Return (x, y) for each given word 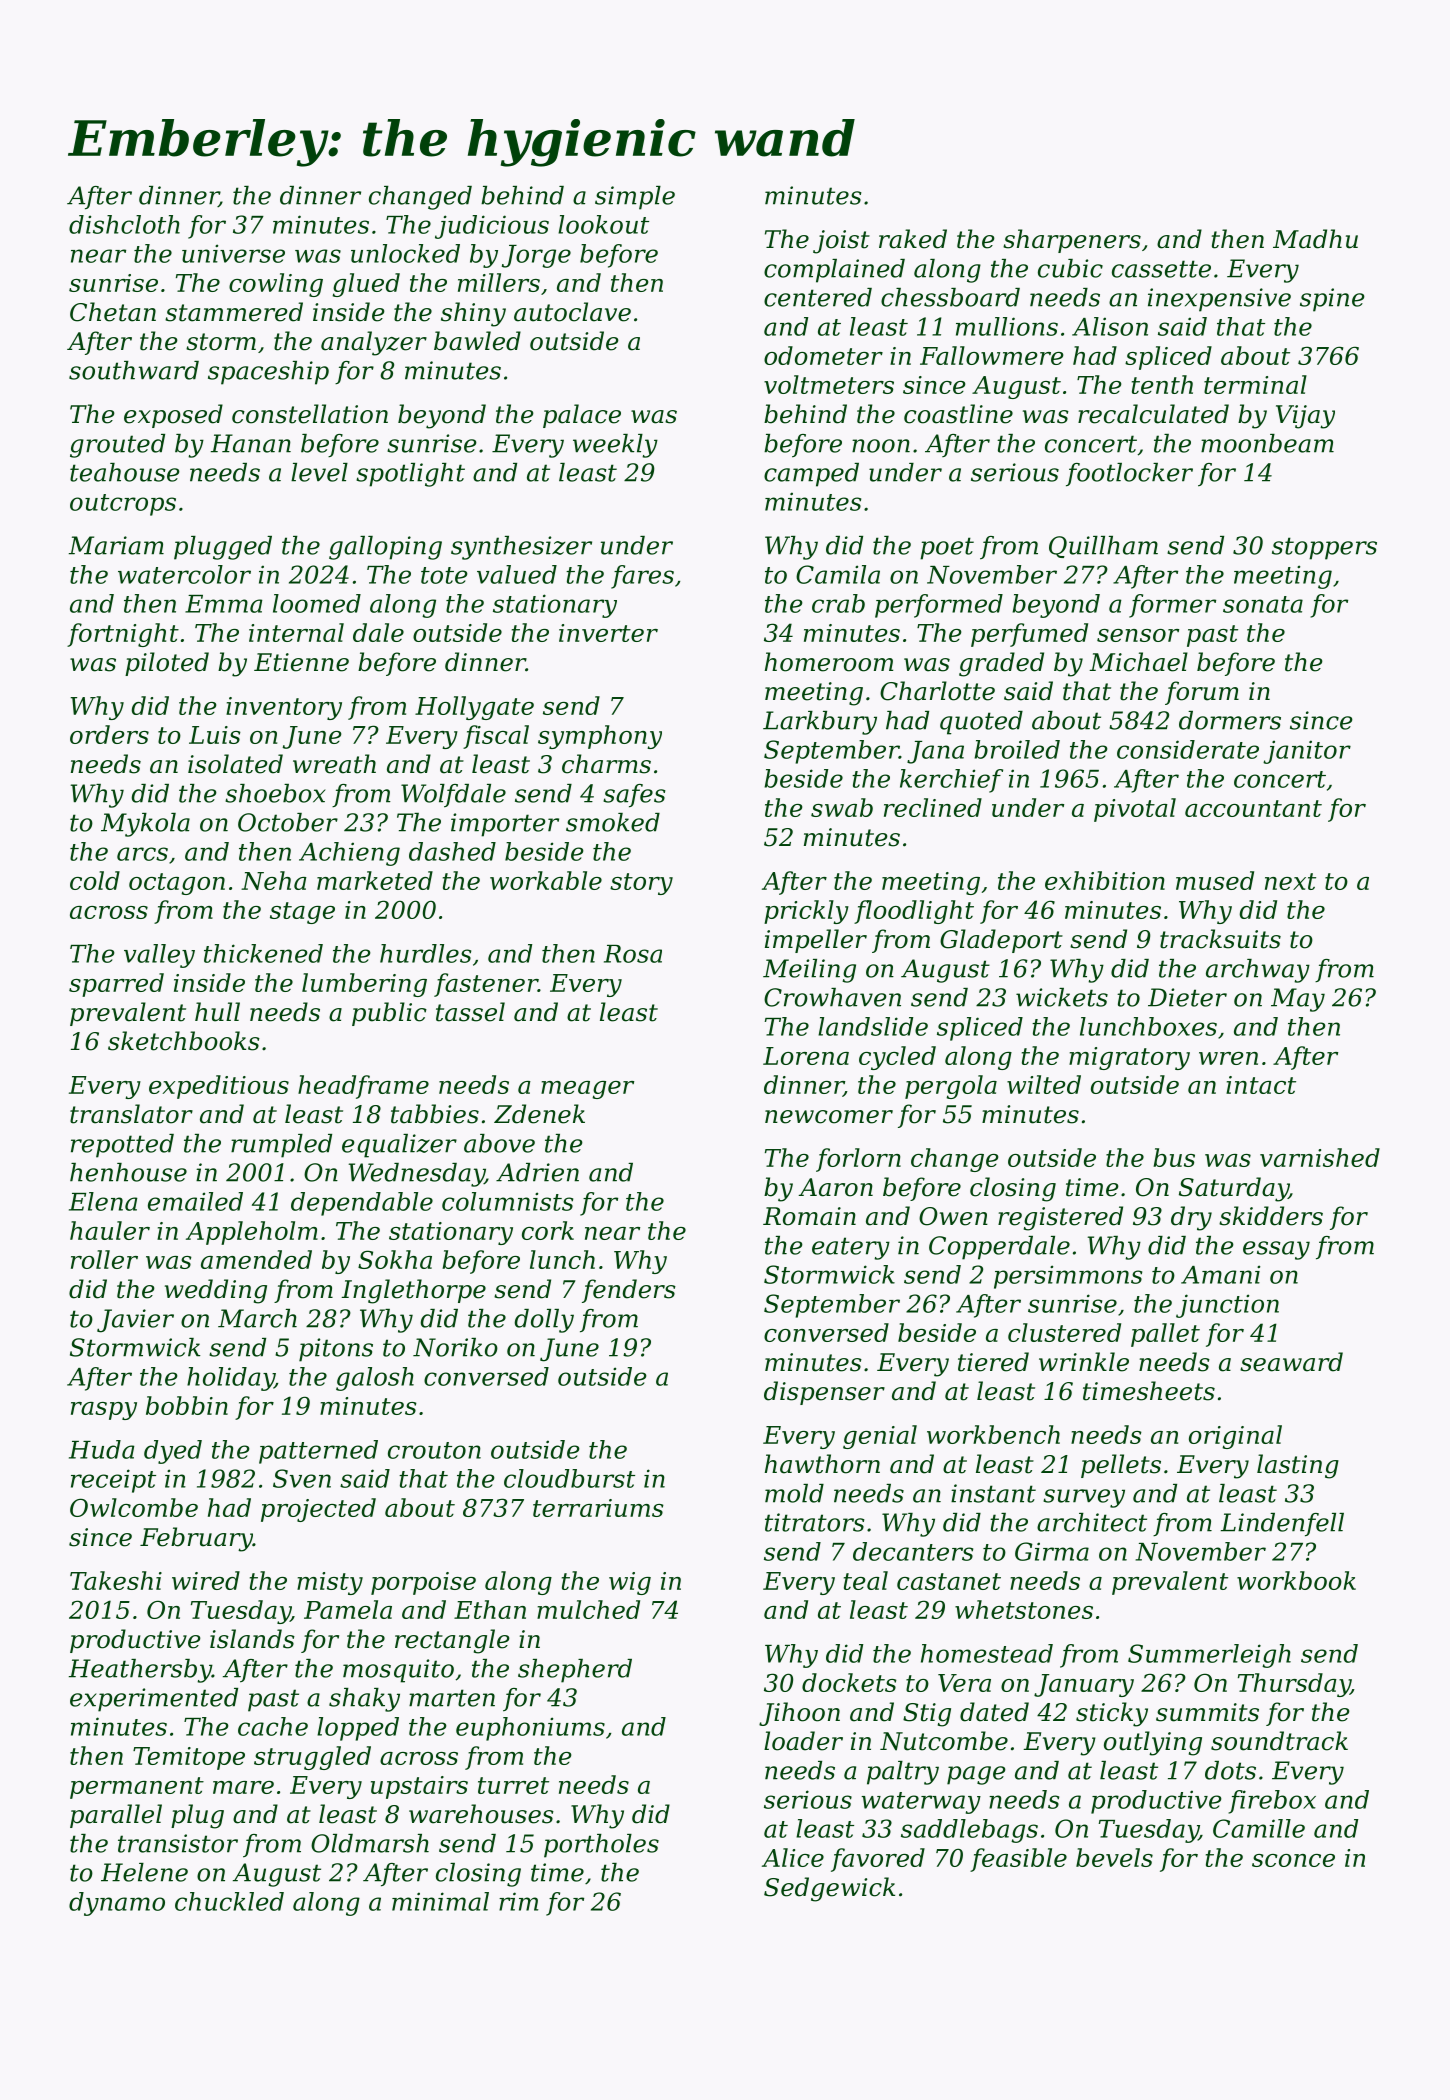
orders (109, 734)
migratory (1129, 1058)
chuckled (229, 1901)
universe (233, 253)
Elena (103, 1201)
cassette (1161, 269)
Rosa (633, 954)
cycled (897, 1058)
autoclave (572, 312)
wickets (1062, 997)
